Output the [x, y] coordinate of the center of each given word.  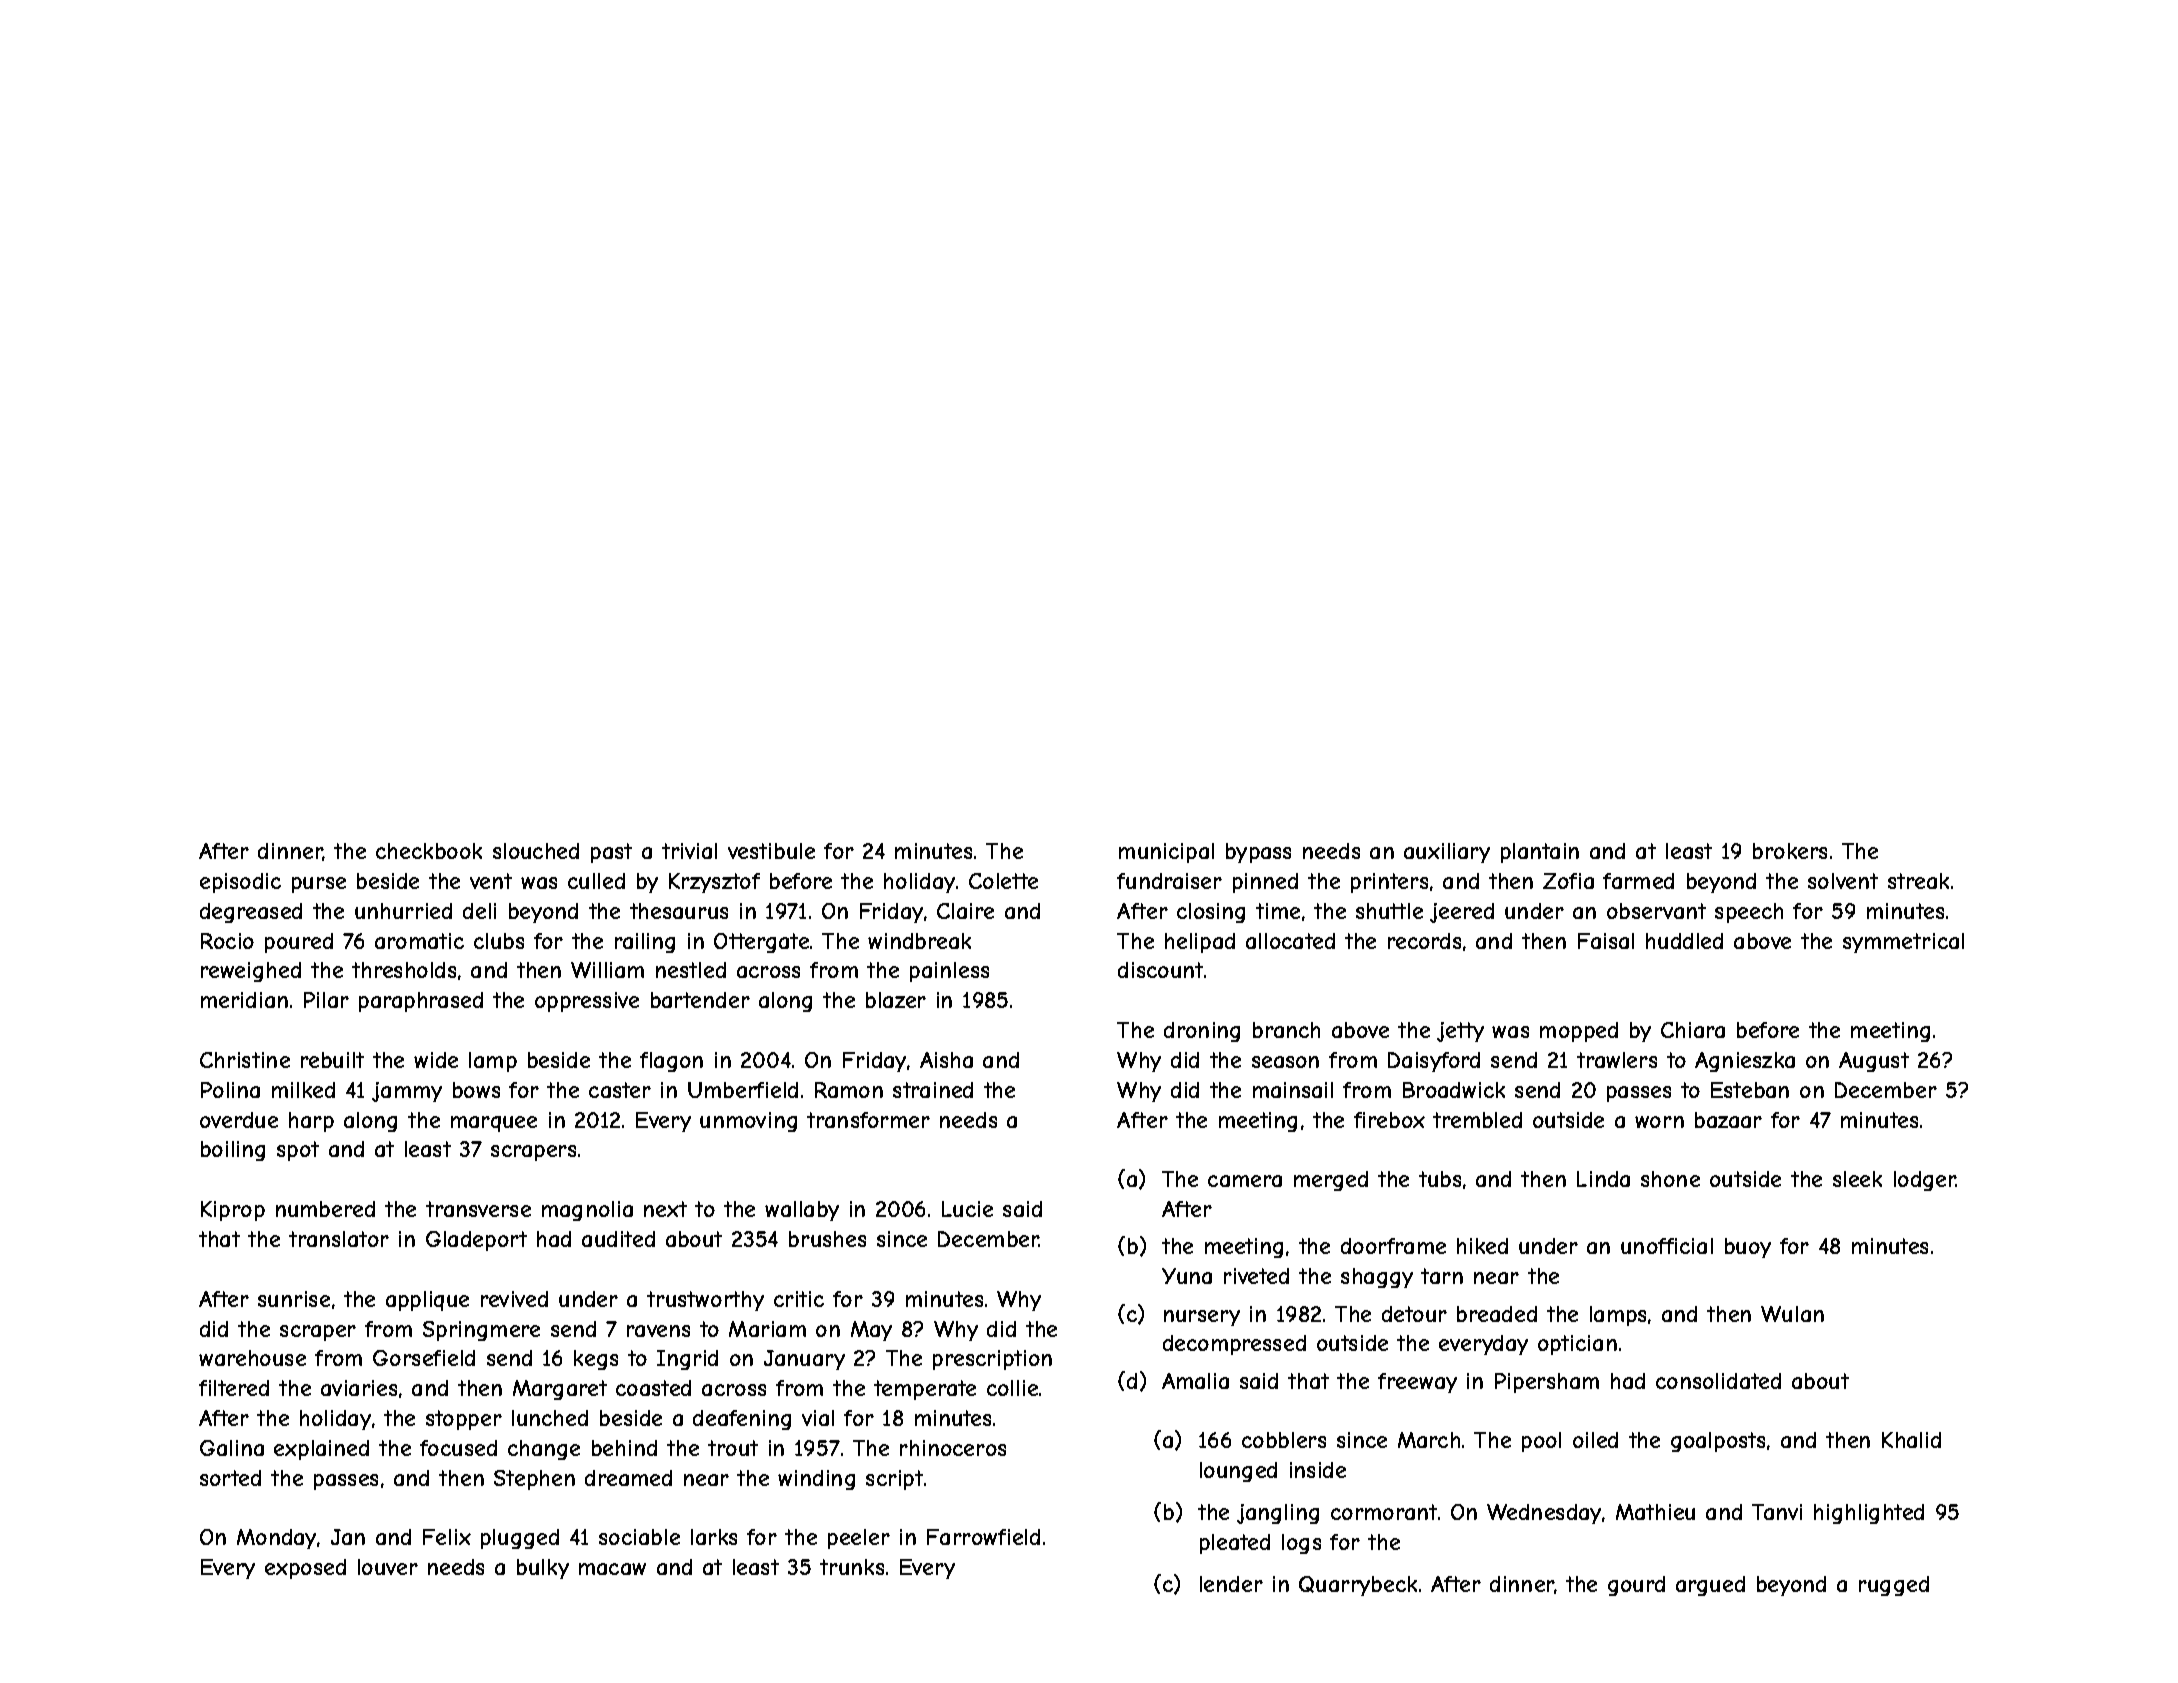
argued [1710, 1586]
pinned [1265, 883]
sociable [639, 1537]
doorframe [1393, 1246]
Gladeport [476, 1241]
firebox [1389, 1120]
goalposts [1718, 1442]
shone [1670, 1179]
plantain [1540, 853]
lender [1231, 1584]
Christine [245, 1060]
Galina [232, 1448]
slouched [536, 851]
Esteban [1750, 1090]
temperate [925, 1390]
